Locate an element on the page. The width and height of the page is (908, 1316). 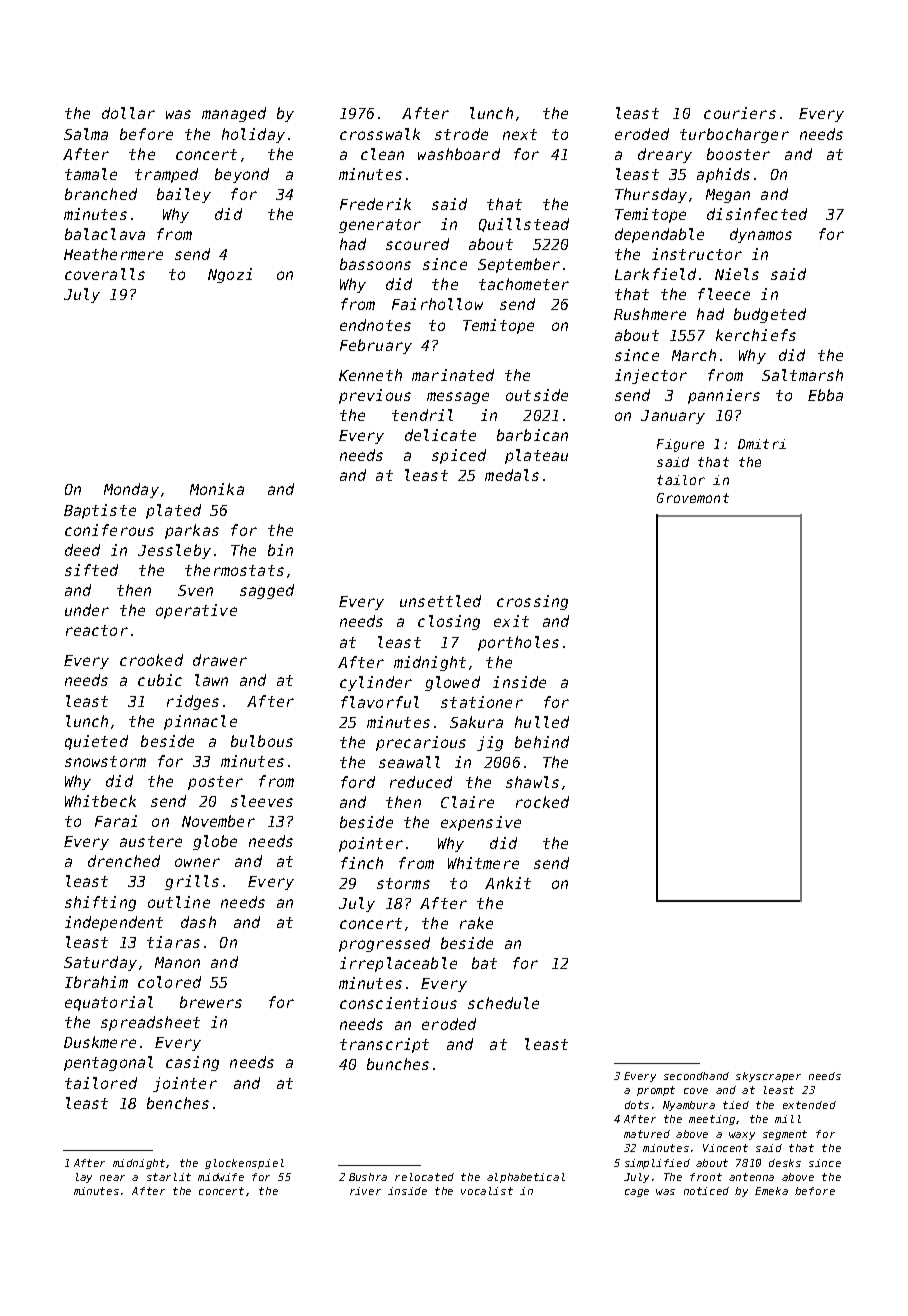
behind is located at coordinates (542, 742).
